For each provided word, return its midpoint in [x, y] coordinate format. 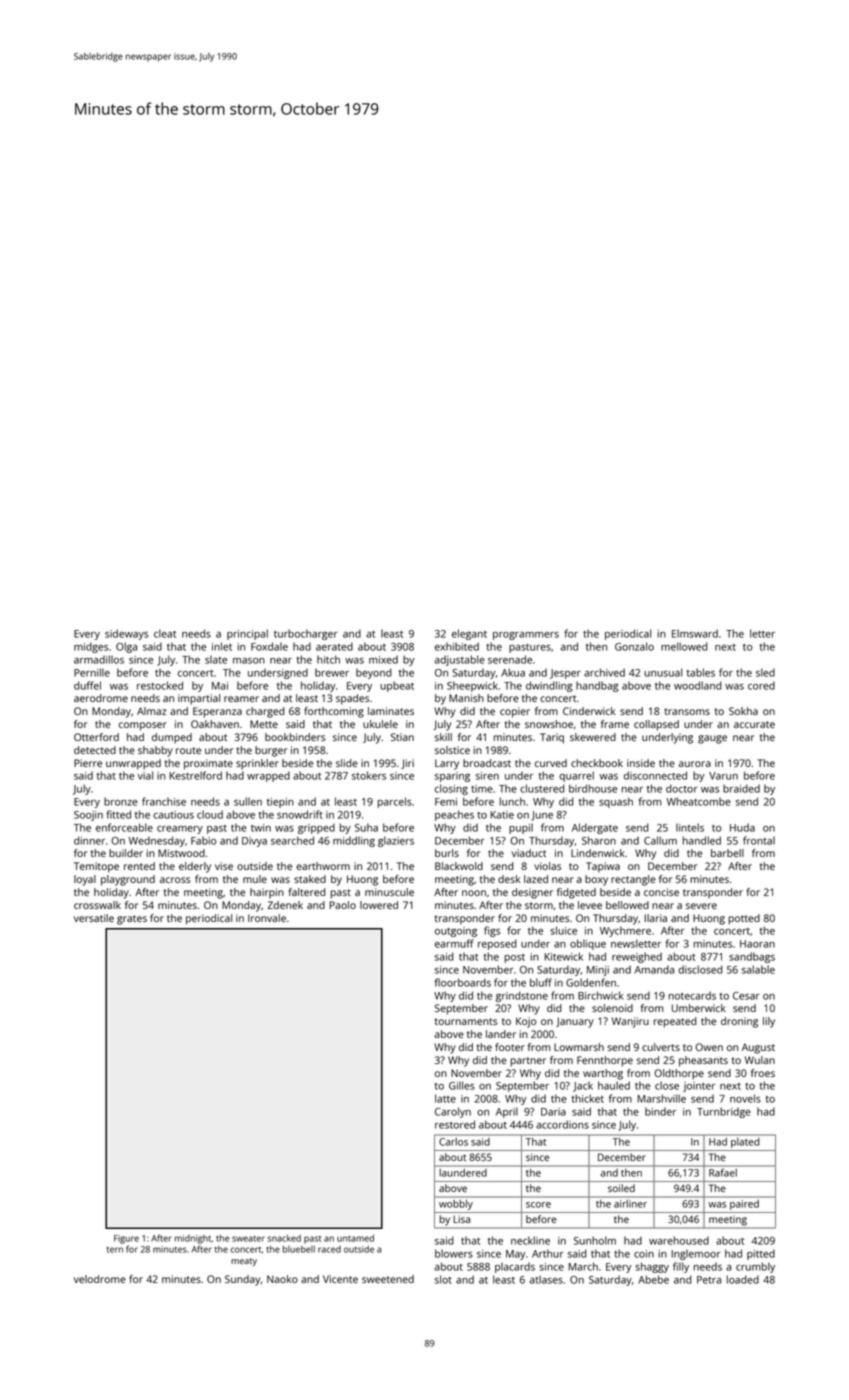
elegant [469, 634]
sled [765, 672]
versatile [94, 918]
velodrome [100, 1279]
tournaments [466, 1021]
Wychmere [625, 931]
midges [91, 647]
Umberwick [699, 1008]
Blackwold [459, 866]
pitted [761, 1254]
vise [224, 866]
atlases [546, 1279]
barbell [727, 853]
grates [132, 920]
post [515, 958]
